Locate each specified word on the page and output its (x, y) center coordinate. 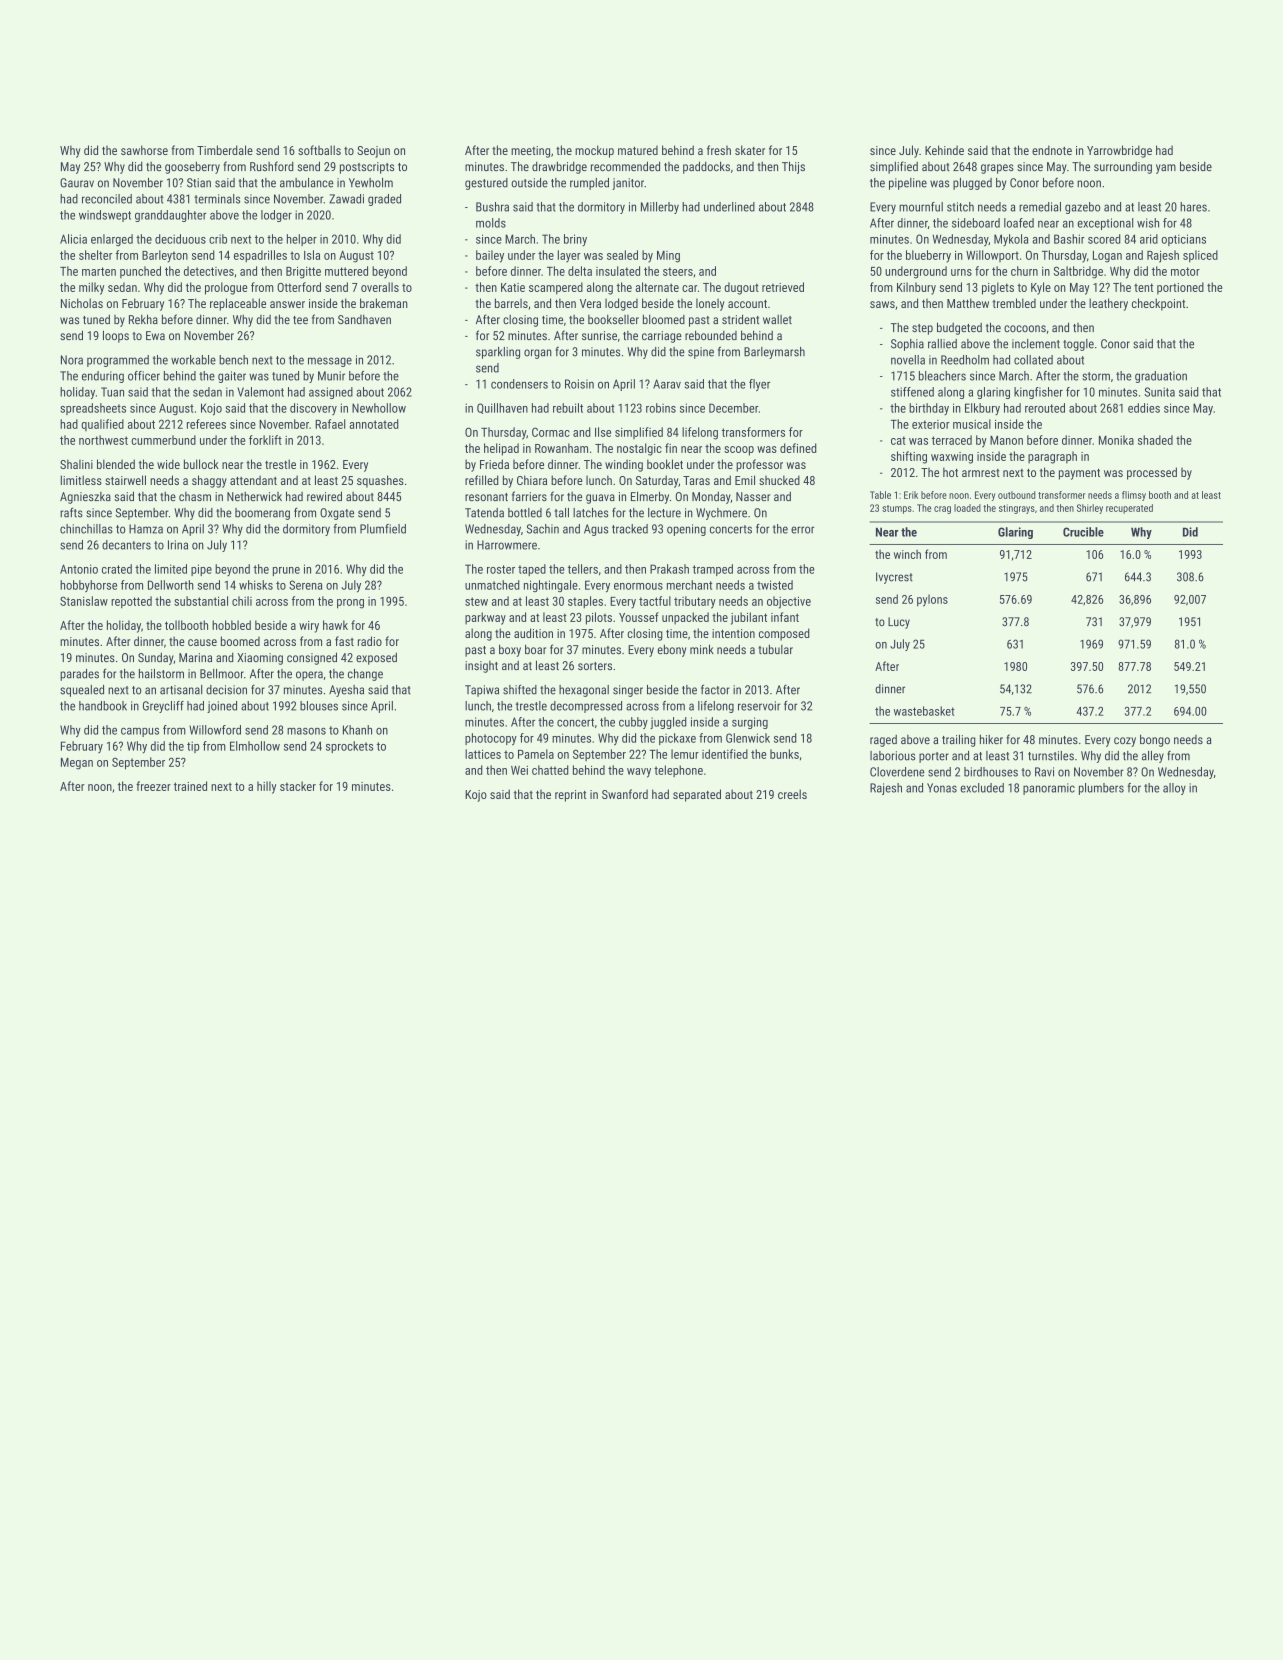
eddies (1144, 408)
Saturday (657, 481)
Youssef (639, 617)
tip (193, 747)
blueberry (928, 256)
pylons (932, 600)
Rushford (272, 166)
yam (1166, 169)
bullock (201, 464)
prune (286, 571)
